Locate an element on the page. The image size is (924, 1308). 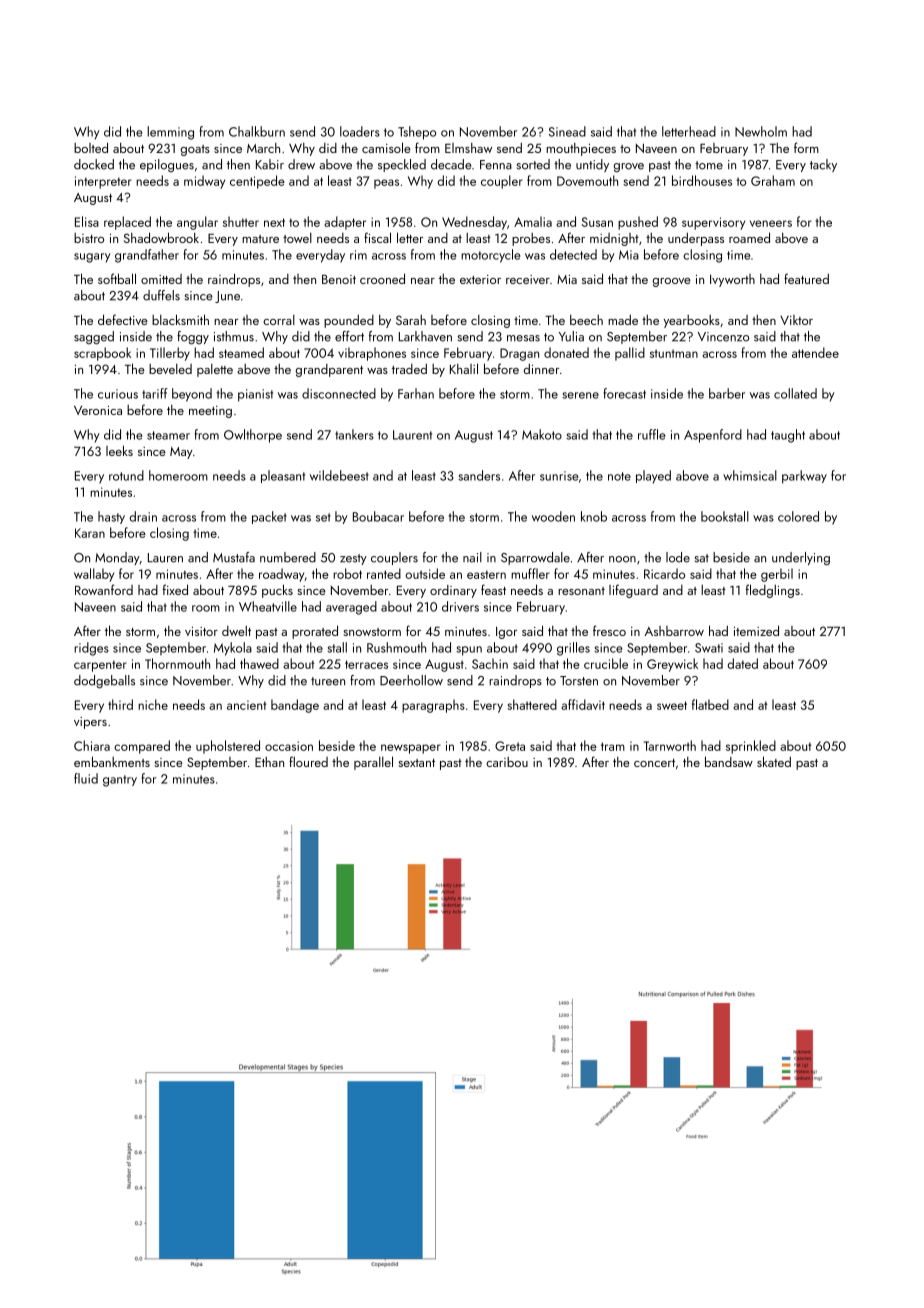
parallel is located at coordinates (373, 763).
